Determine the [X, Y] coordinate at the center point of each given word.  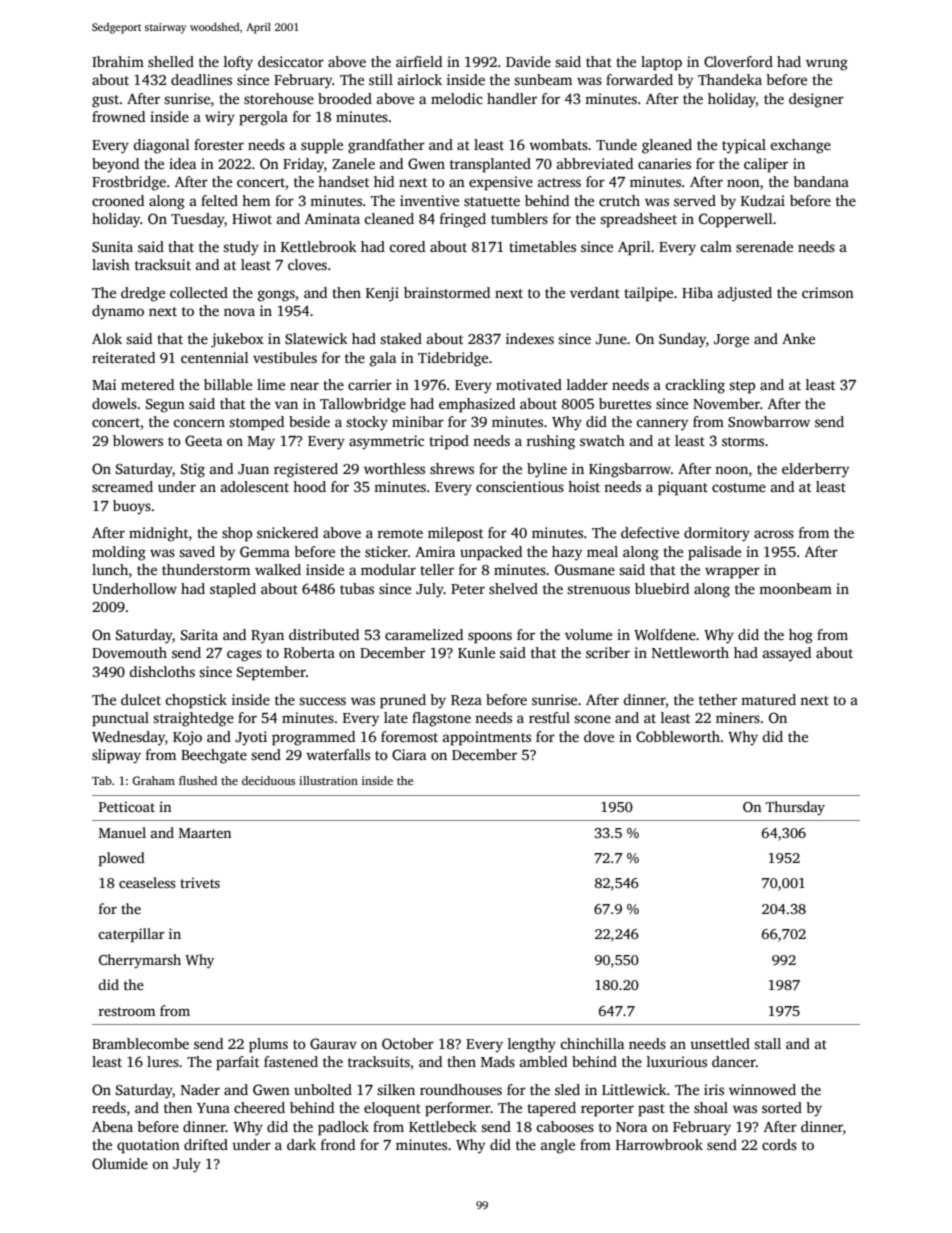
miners [738, 717]
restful [549, 717]
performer [458, 1109]
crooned [118, 200]
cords [779, 1144]
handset [343, 181]
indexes [530, 338]
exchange [800, 146]
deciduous [268, 780]
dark [301, 1144]
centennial [215, 357]
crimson [828, 292]
